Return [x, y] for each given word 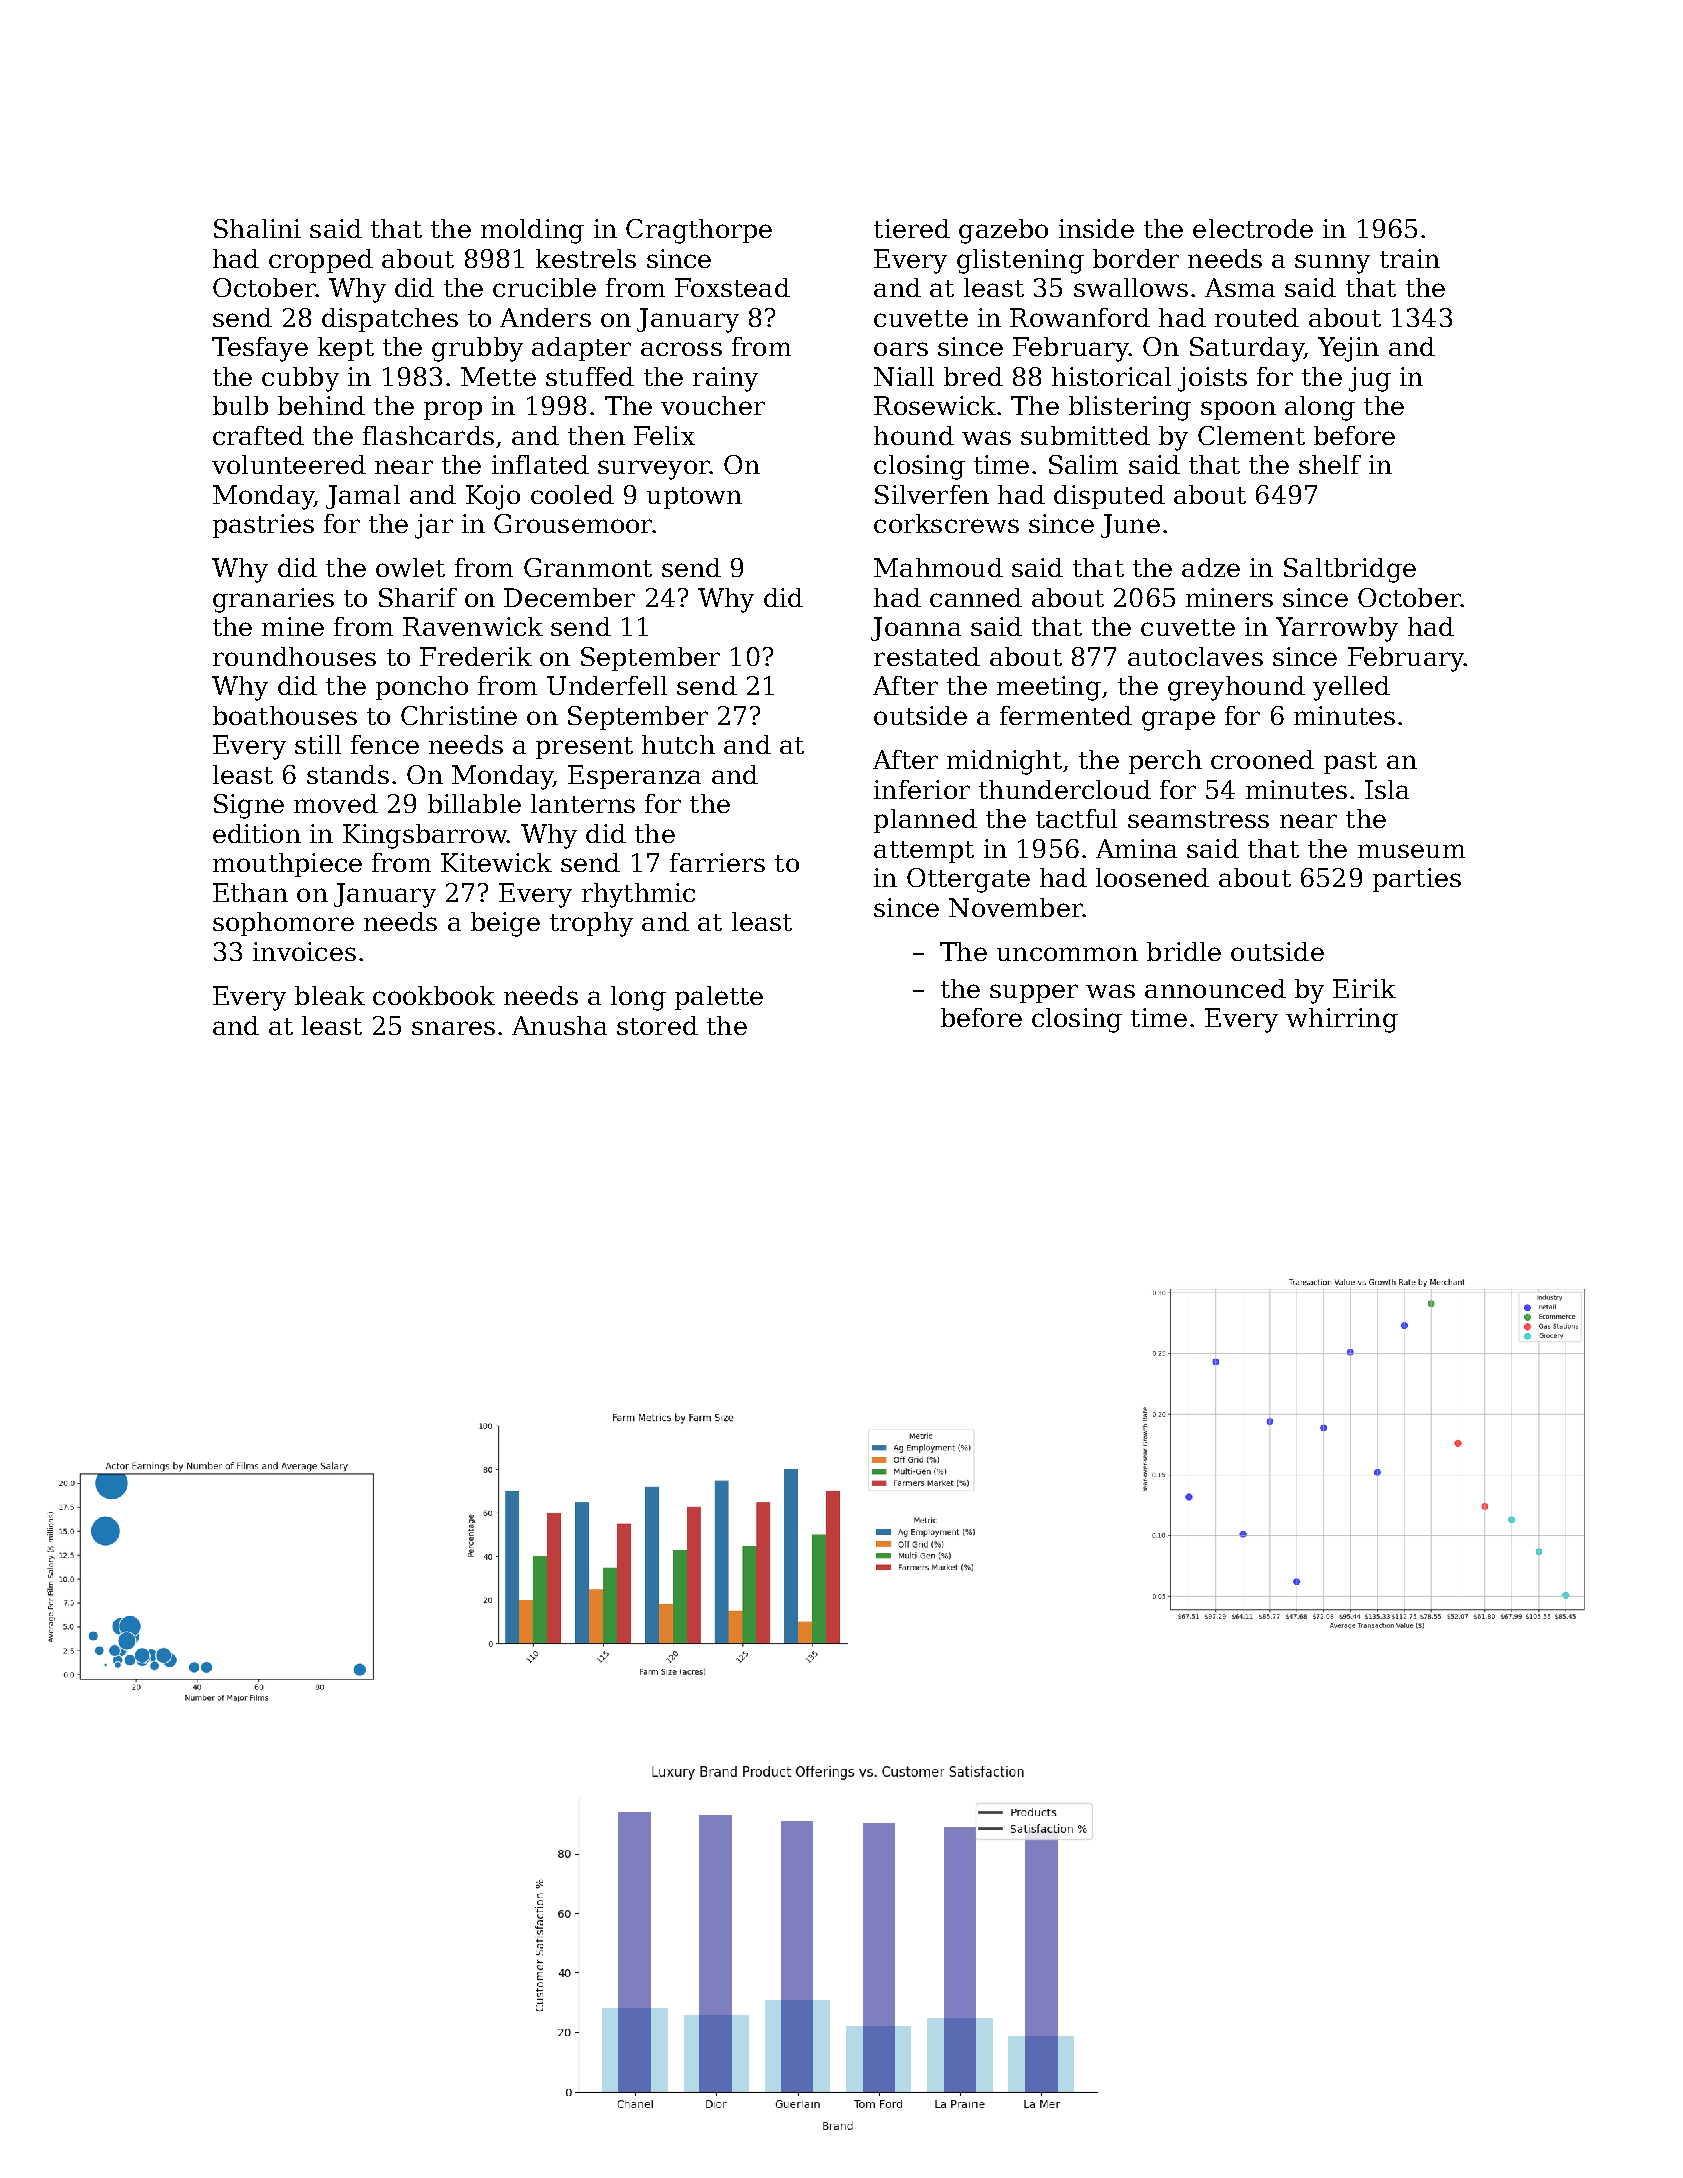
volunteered [289, 464]
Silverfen [932, 494]
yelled [1351, 688]
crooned [1262, 759]
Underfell [607, 685]
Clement [1251, 435]
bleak [330, 995]
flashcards [428, 435]
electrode [1253, 228]
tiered [912, 228]
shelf [1330, 464]
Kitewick [496, 862]
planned [925, 821]
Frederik [476, 656]
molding [532, 231]
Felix [664, 435]
